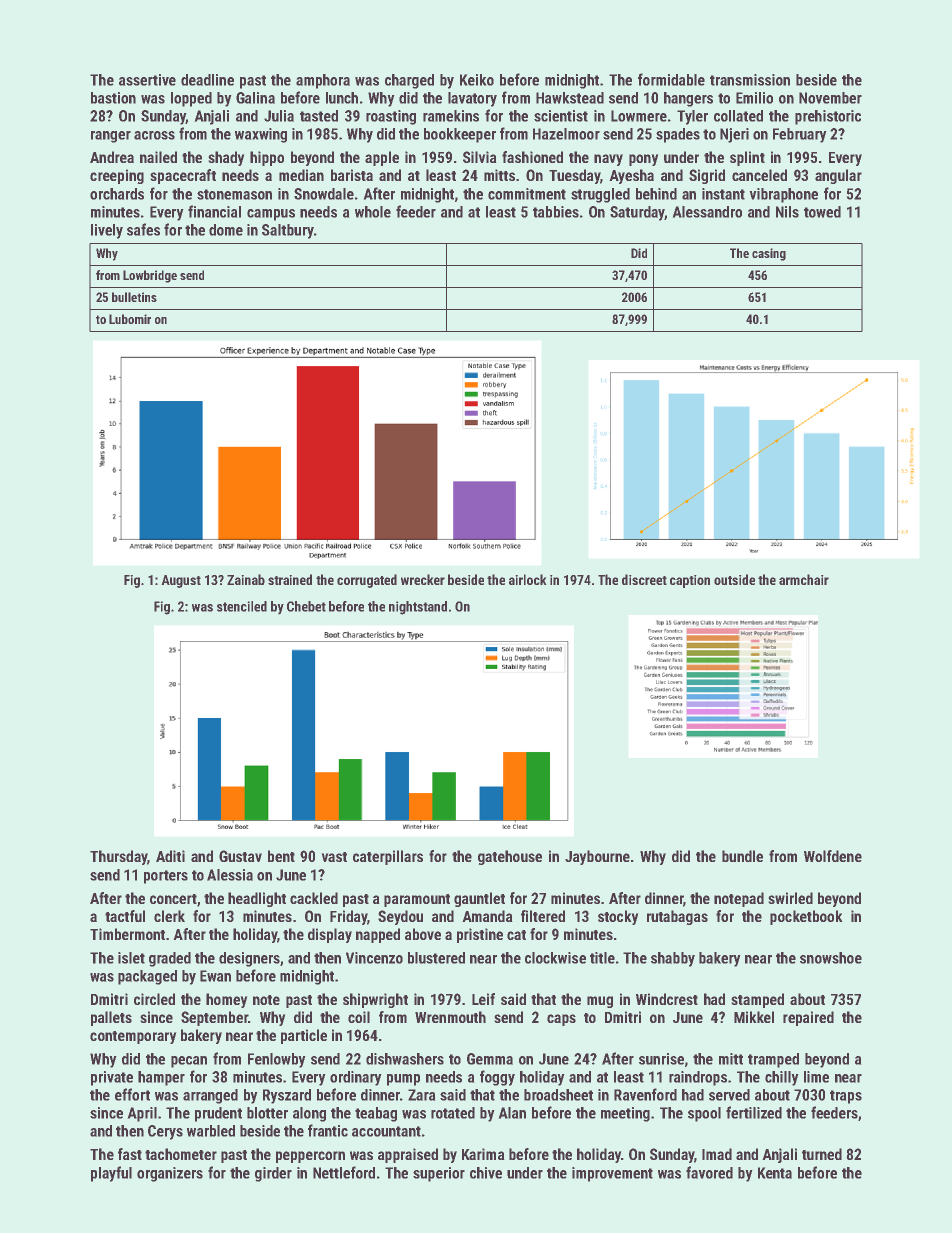  I want to click on formidable, so click(671, 79).
